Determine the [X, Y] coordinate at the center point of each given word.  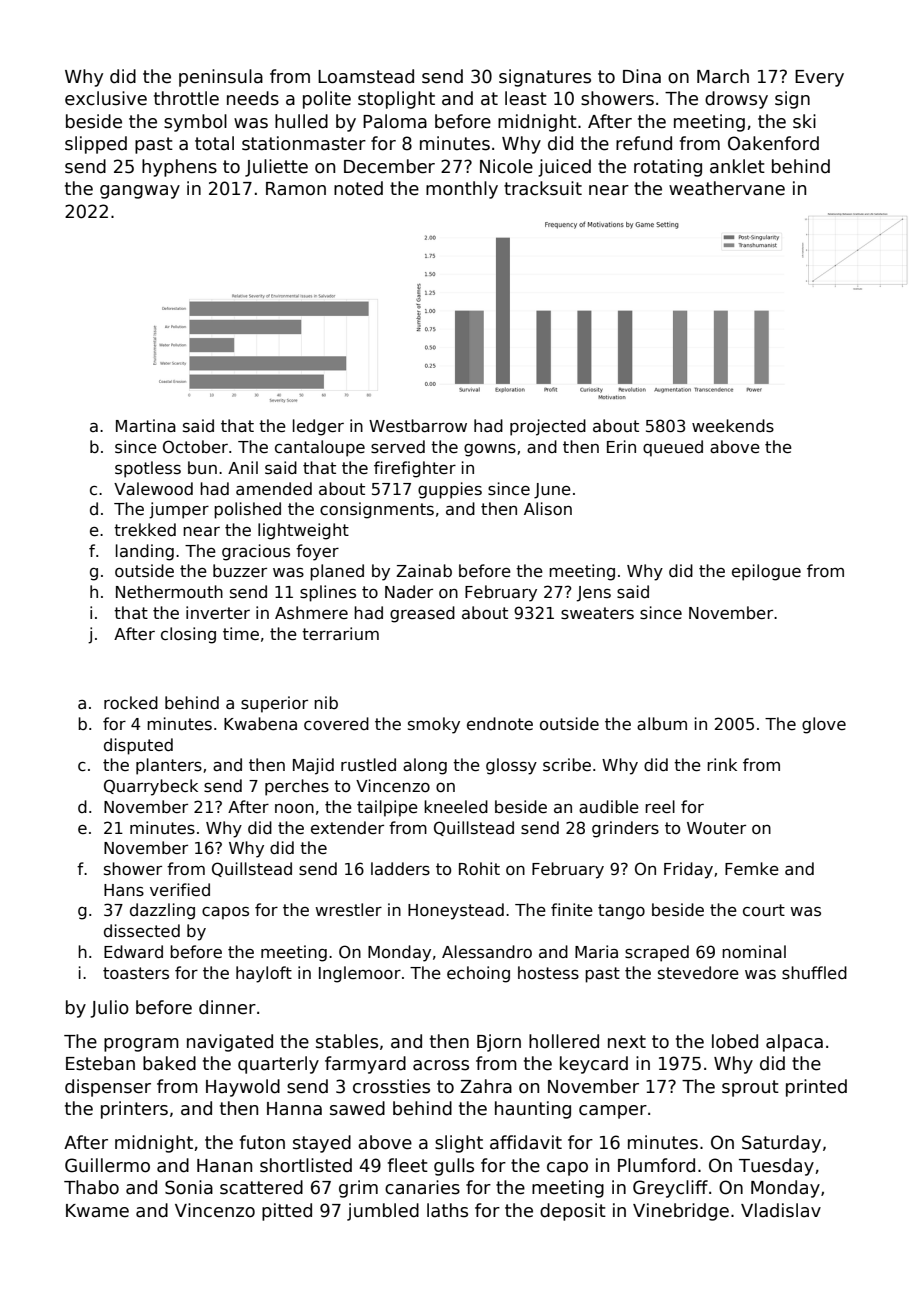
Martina [146, 425]
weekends [733, 426]
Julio [110, 1009]
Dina [642, 76]
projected [548, 427]
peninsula [221, 78]
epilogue [766, 572]
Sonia [189, 1187]
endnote [500, 724]
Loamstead [366, 76]
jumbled [383, 1212]
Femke [752, 868]
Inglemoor [360, 974]
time [241, 633]
